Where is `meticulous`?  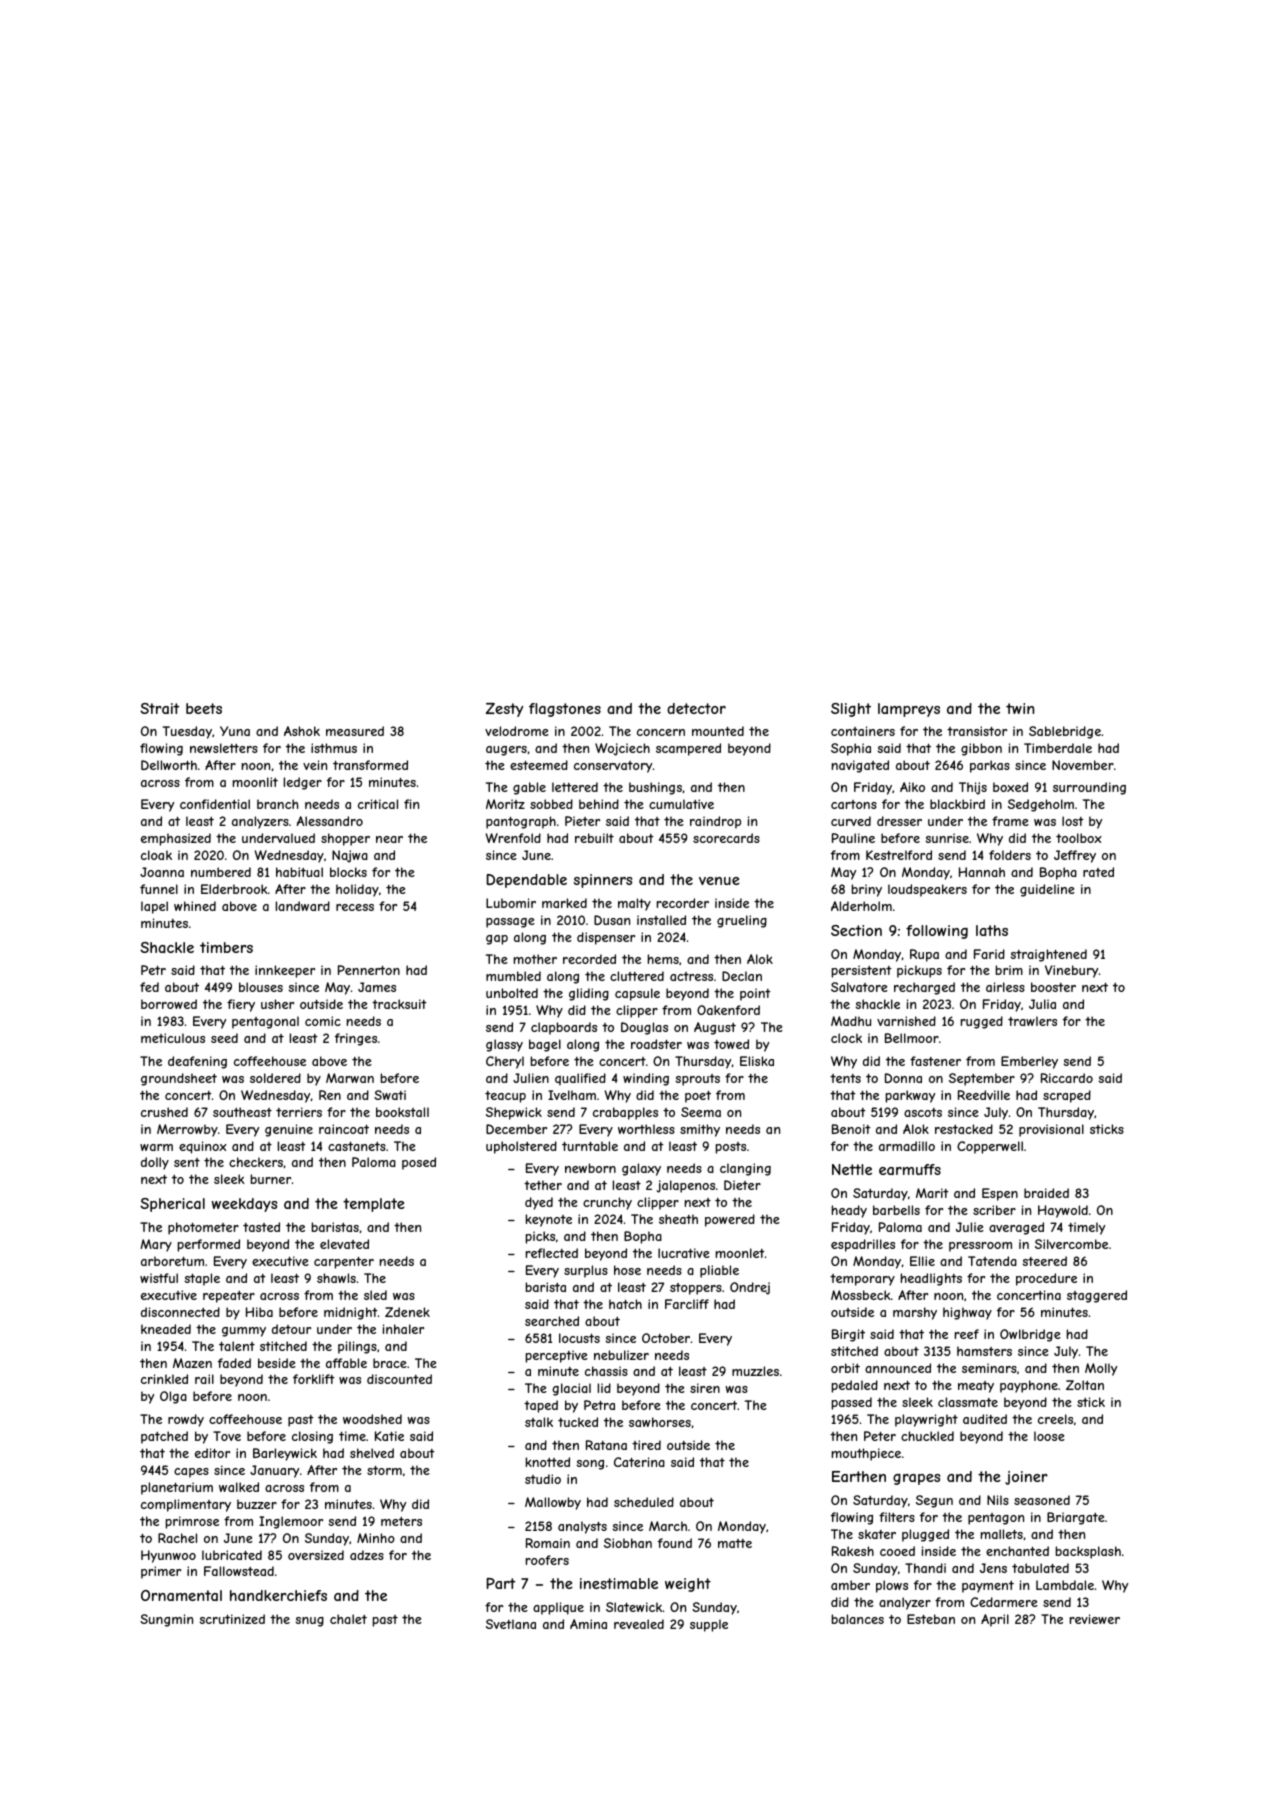
meticulous is located at coordinates (173, 1038).
